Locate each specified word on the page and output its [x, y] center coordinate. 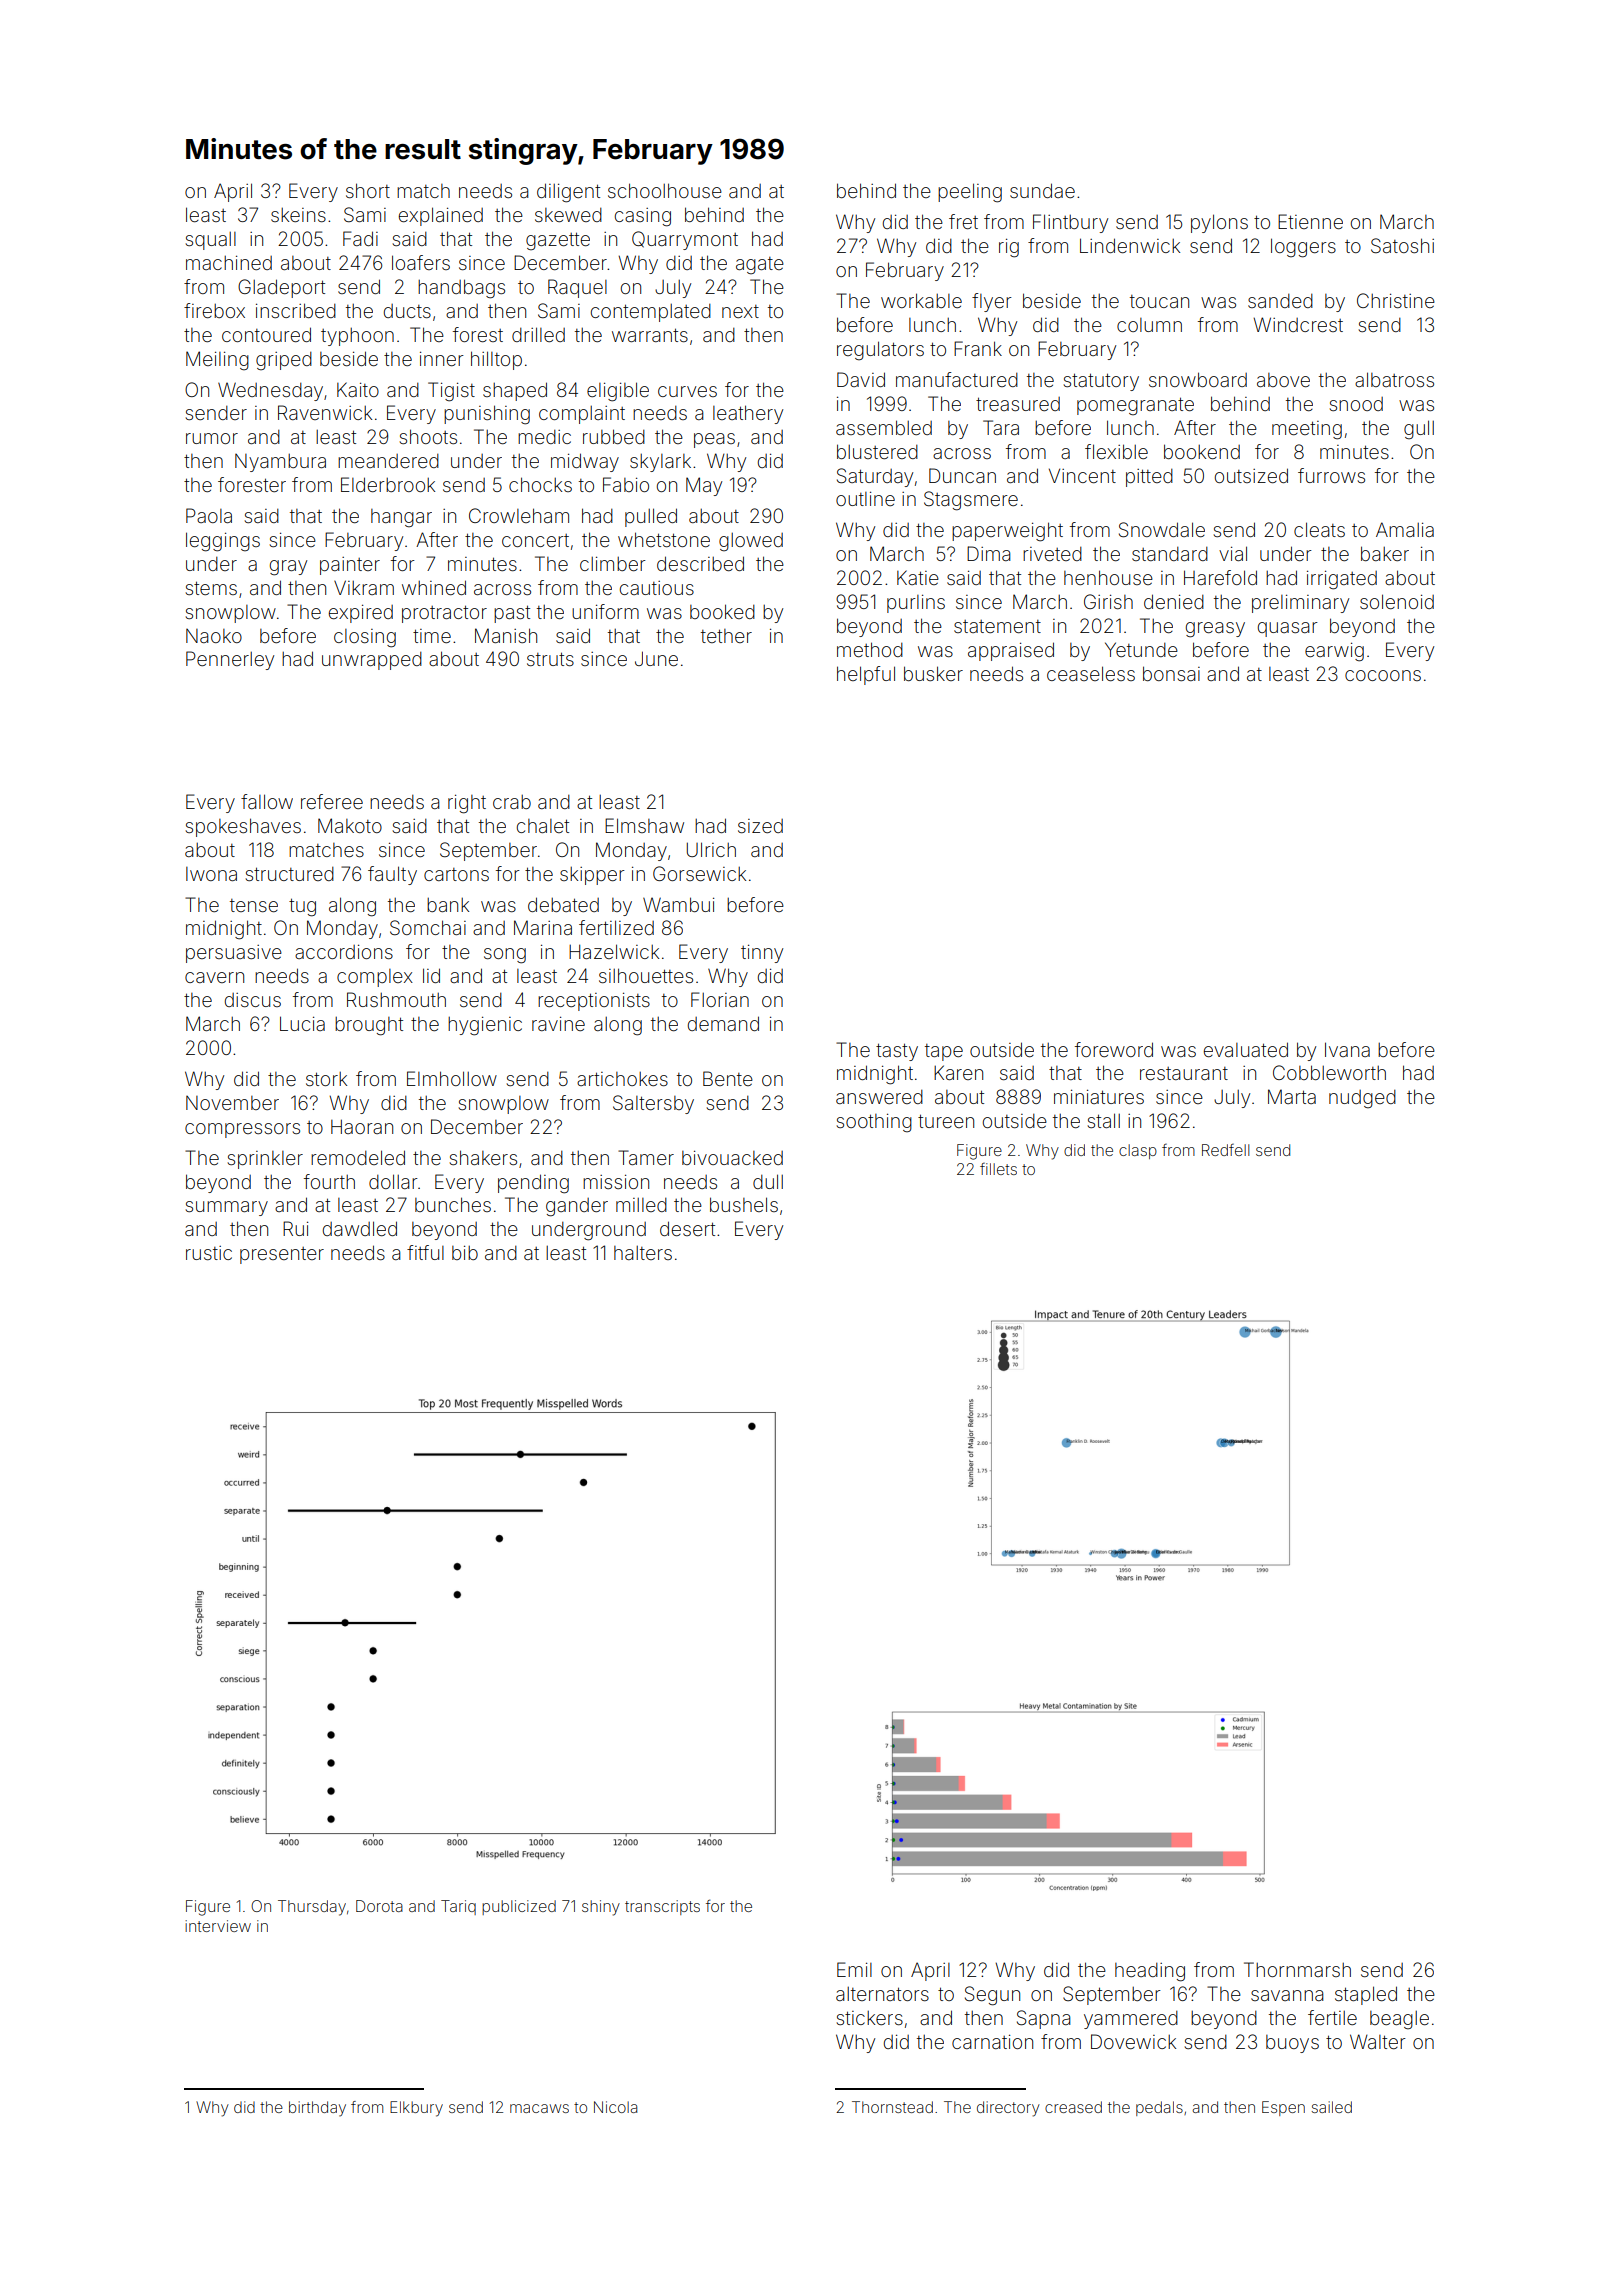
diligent [568, 193]
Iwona [211, 874]
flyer [992, 302]
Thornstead [892, 2107]
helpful [866, 675]
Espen [1283, 2108]
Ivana [1347, 1049]
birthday [317, 2109]
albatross [1394, 379]
